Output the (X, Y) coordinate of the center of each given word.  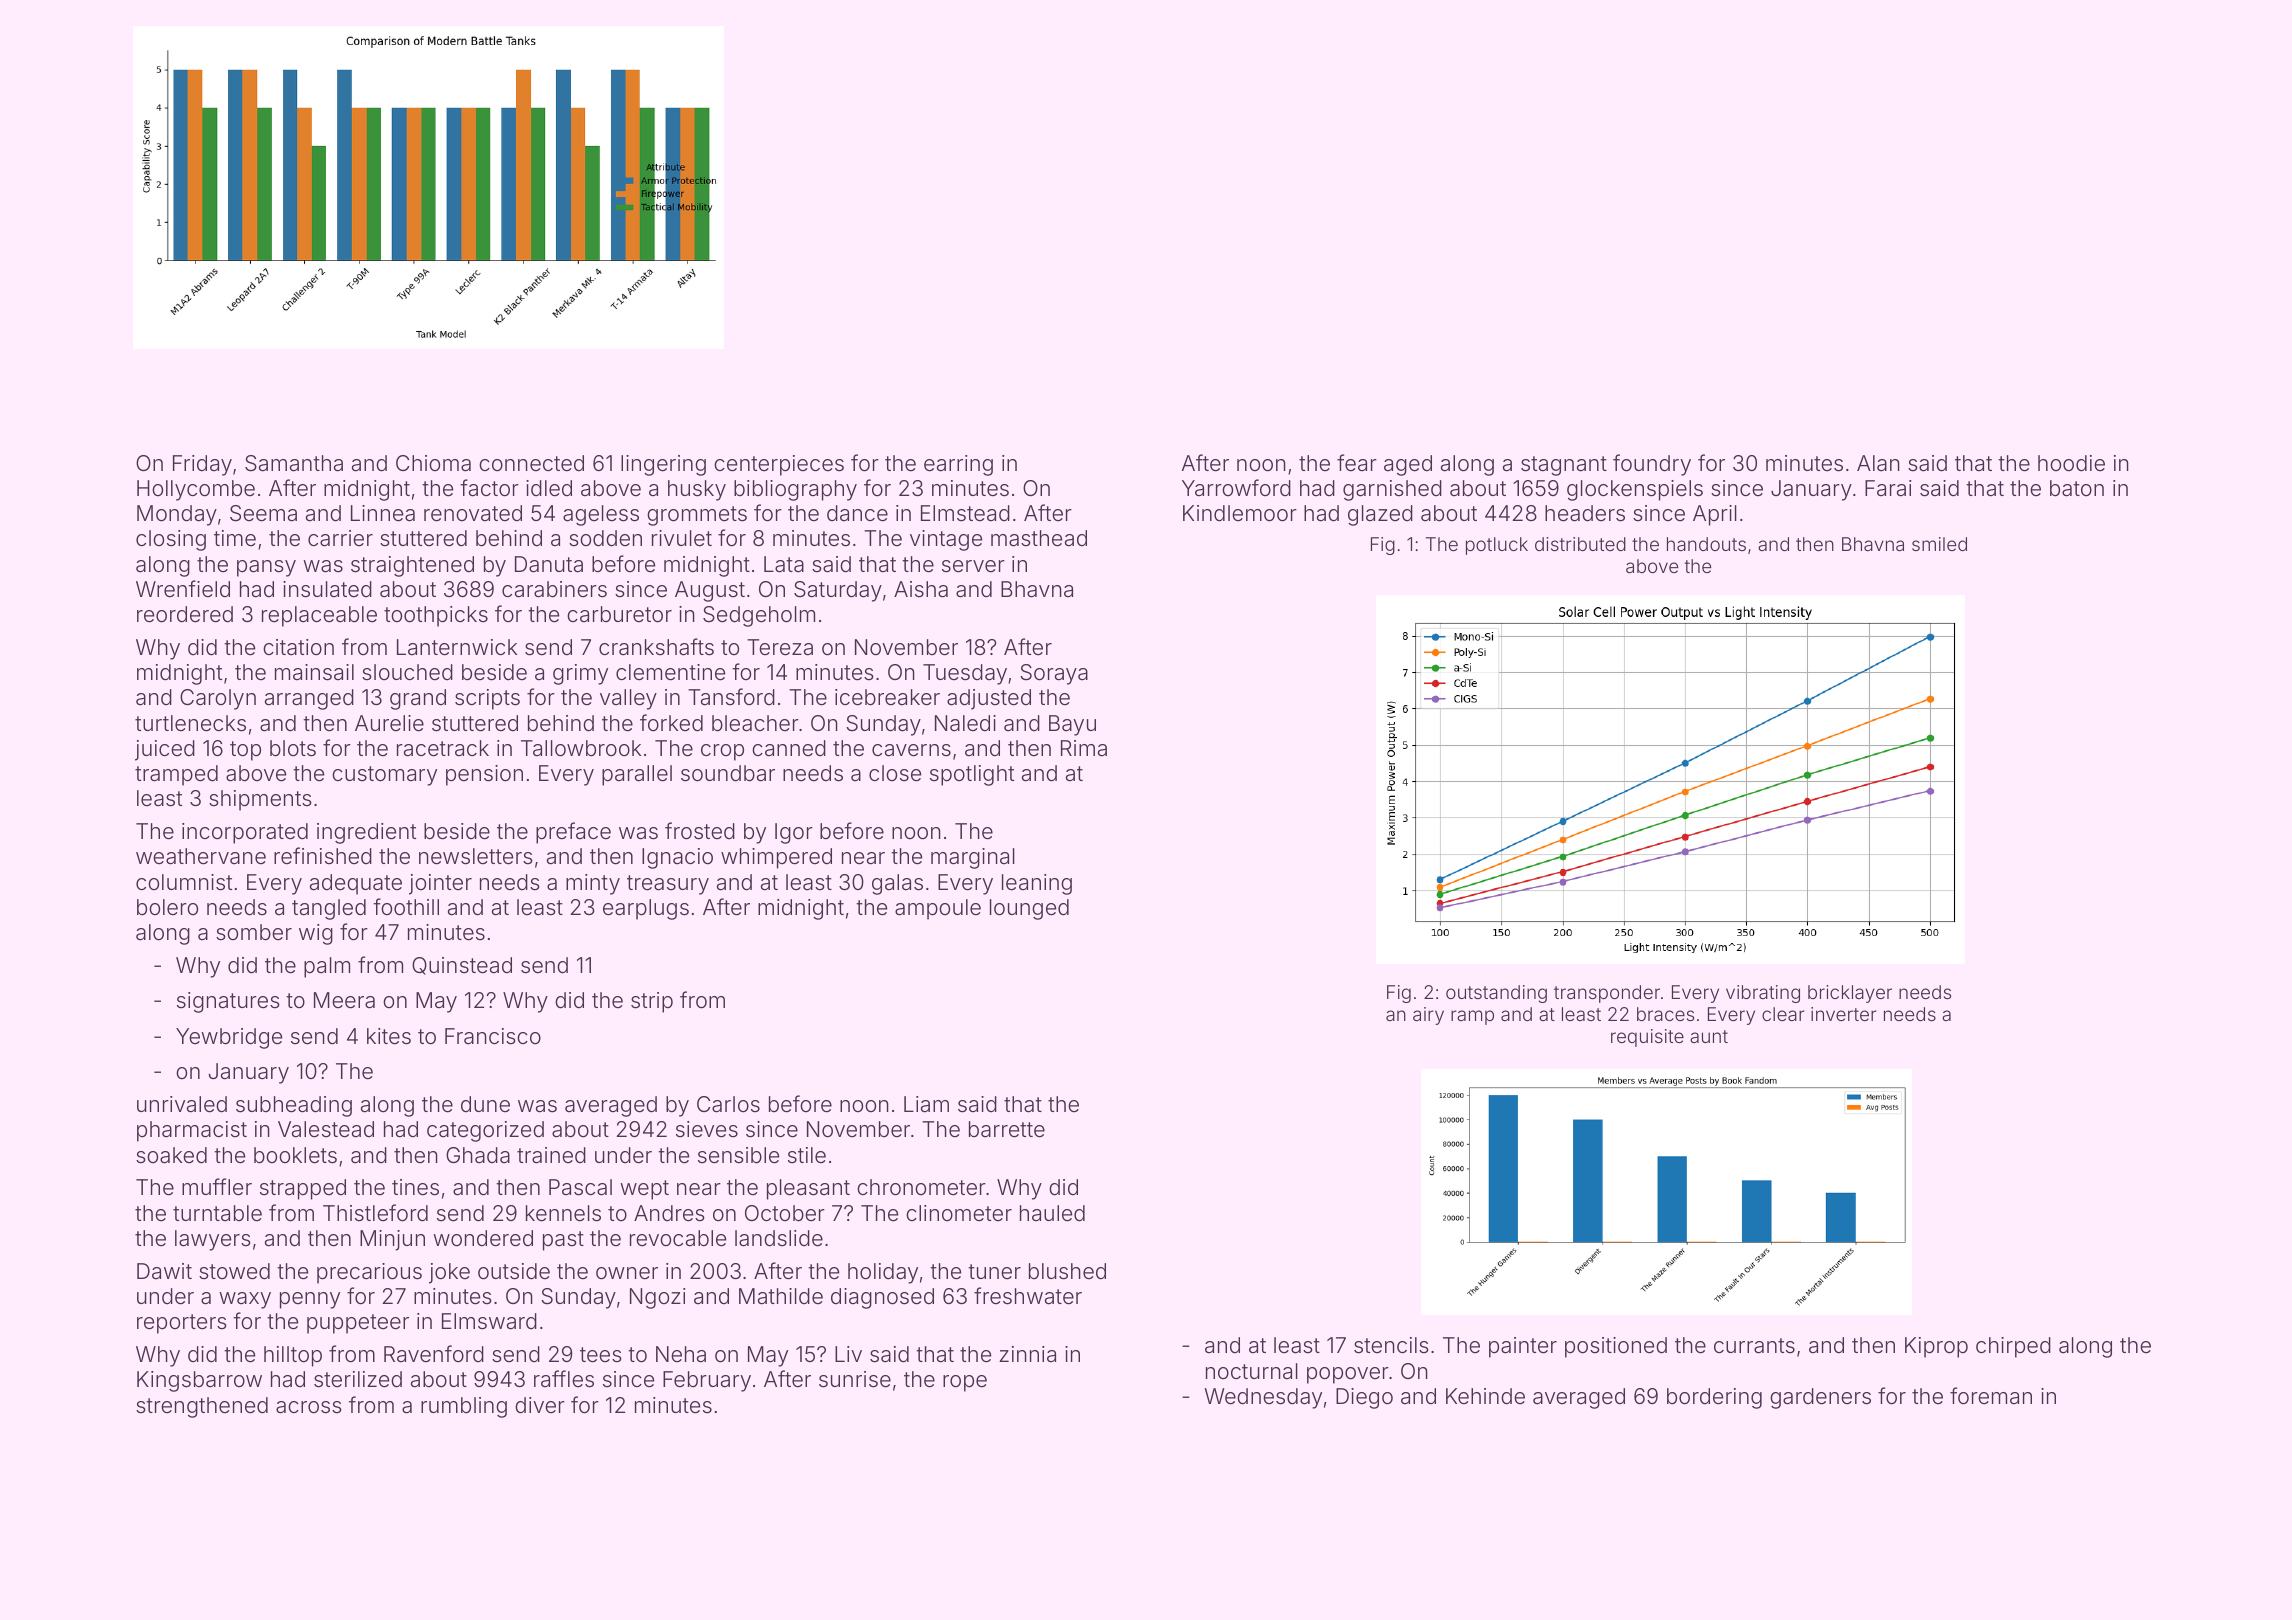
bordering (1714, 1398)
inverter (1844, 1014)
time (235, 538)
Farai (1888, 488)
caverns (911, 750)
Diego (1364, 1398)
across (309, 1407)
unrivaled (182, 1104)
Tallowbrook (581, 748)
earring (958, 465)
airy (1428, 1016)
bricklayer (1850, 994)
